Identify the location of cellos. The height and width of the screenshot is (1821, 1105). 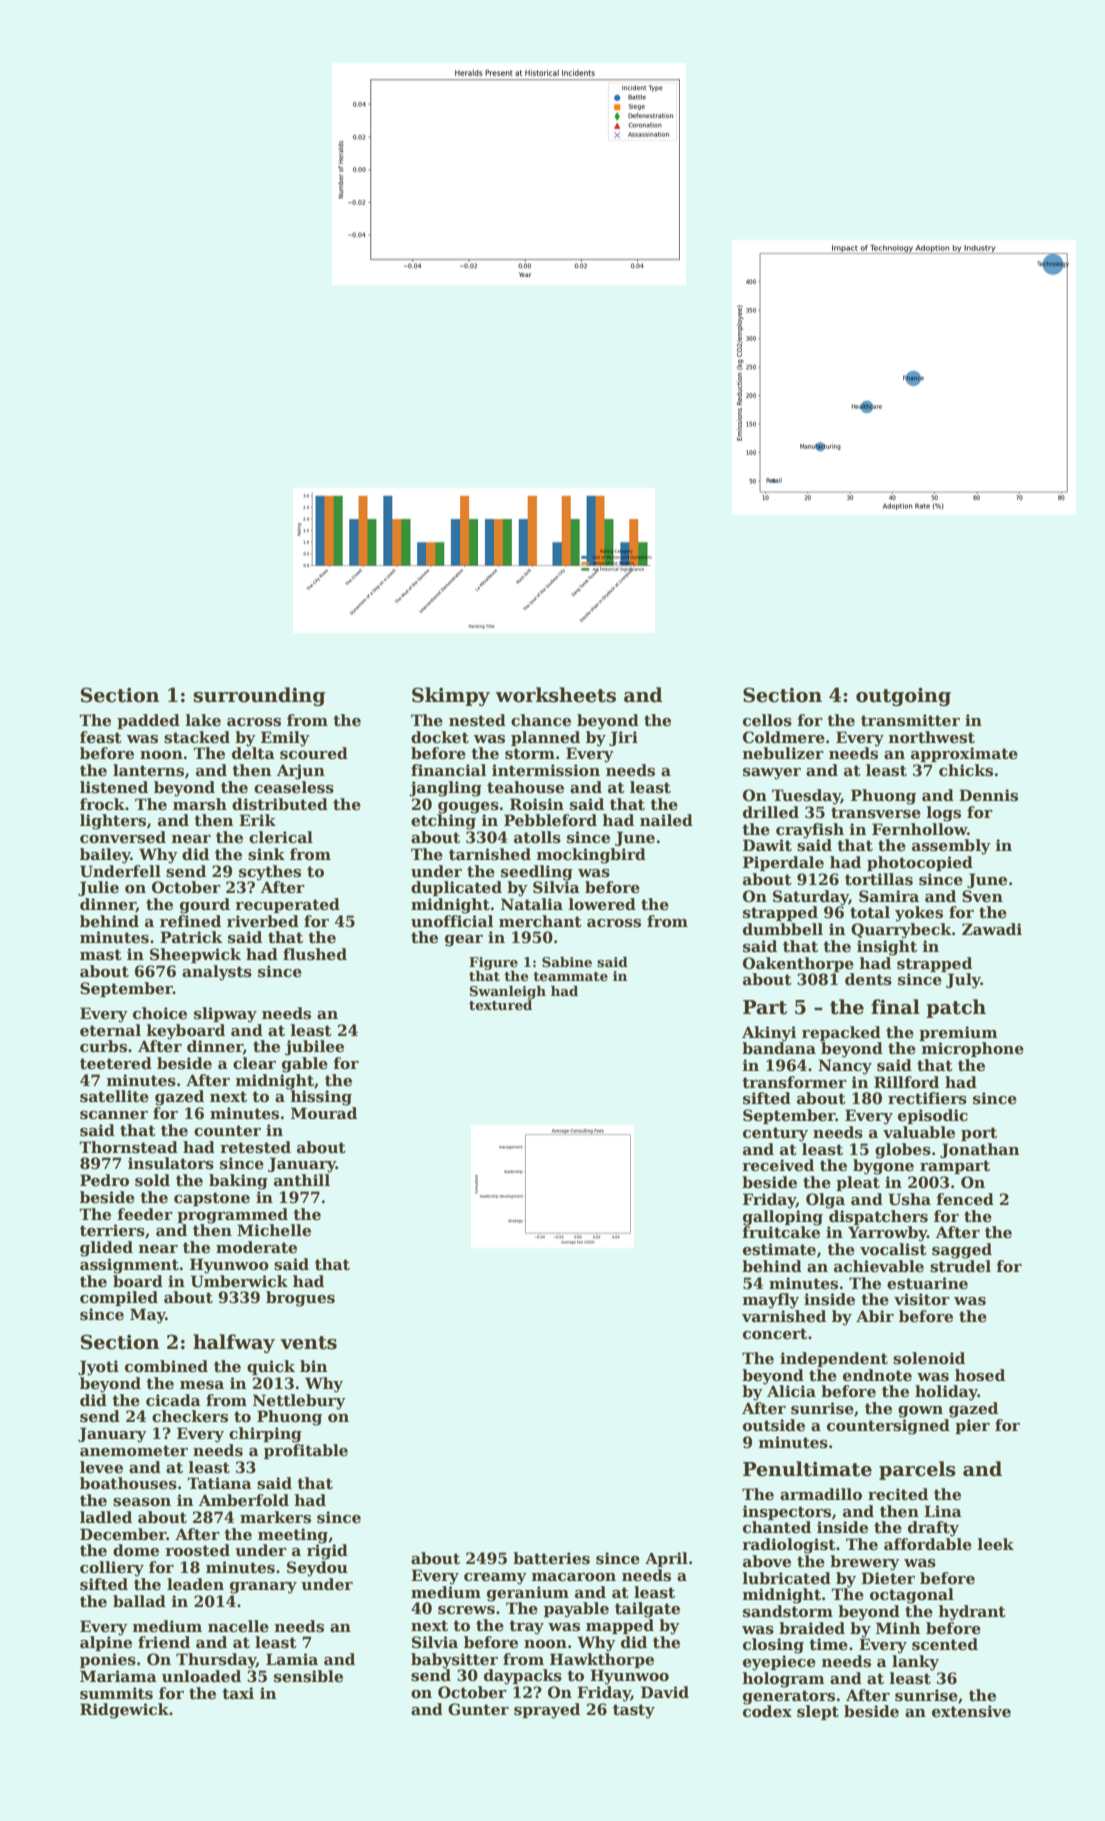
(767, 720).
